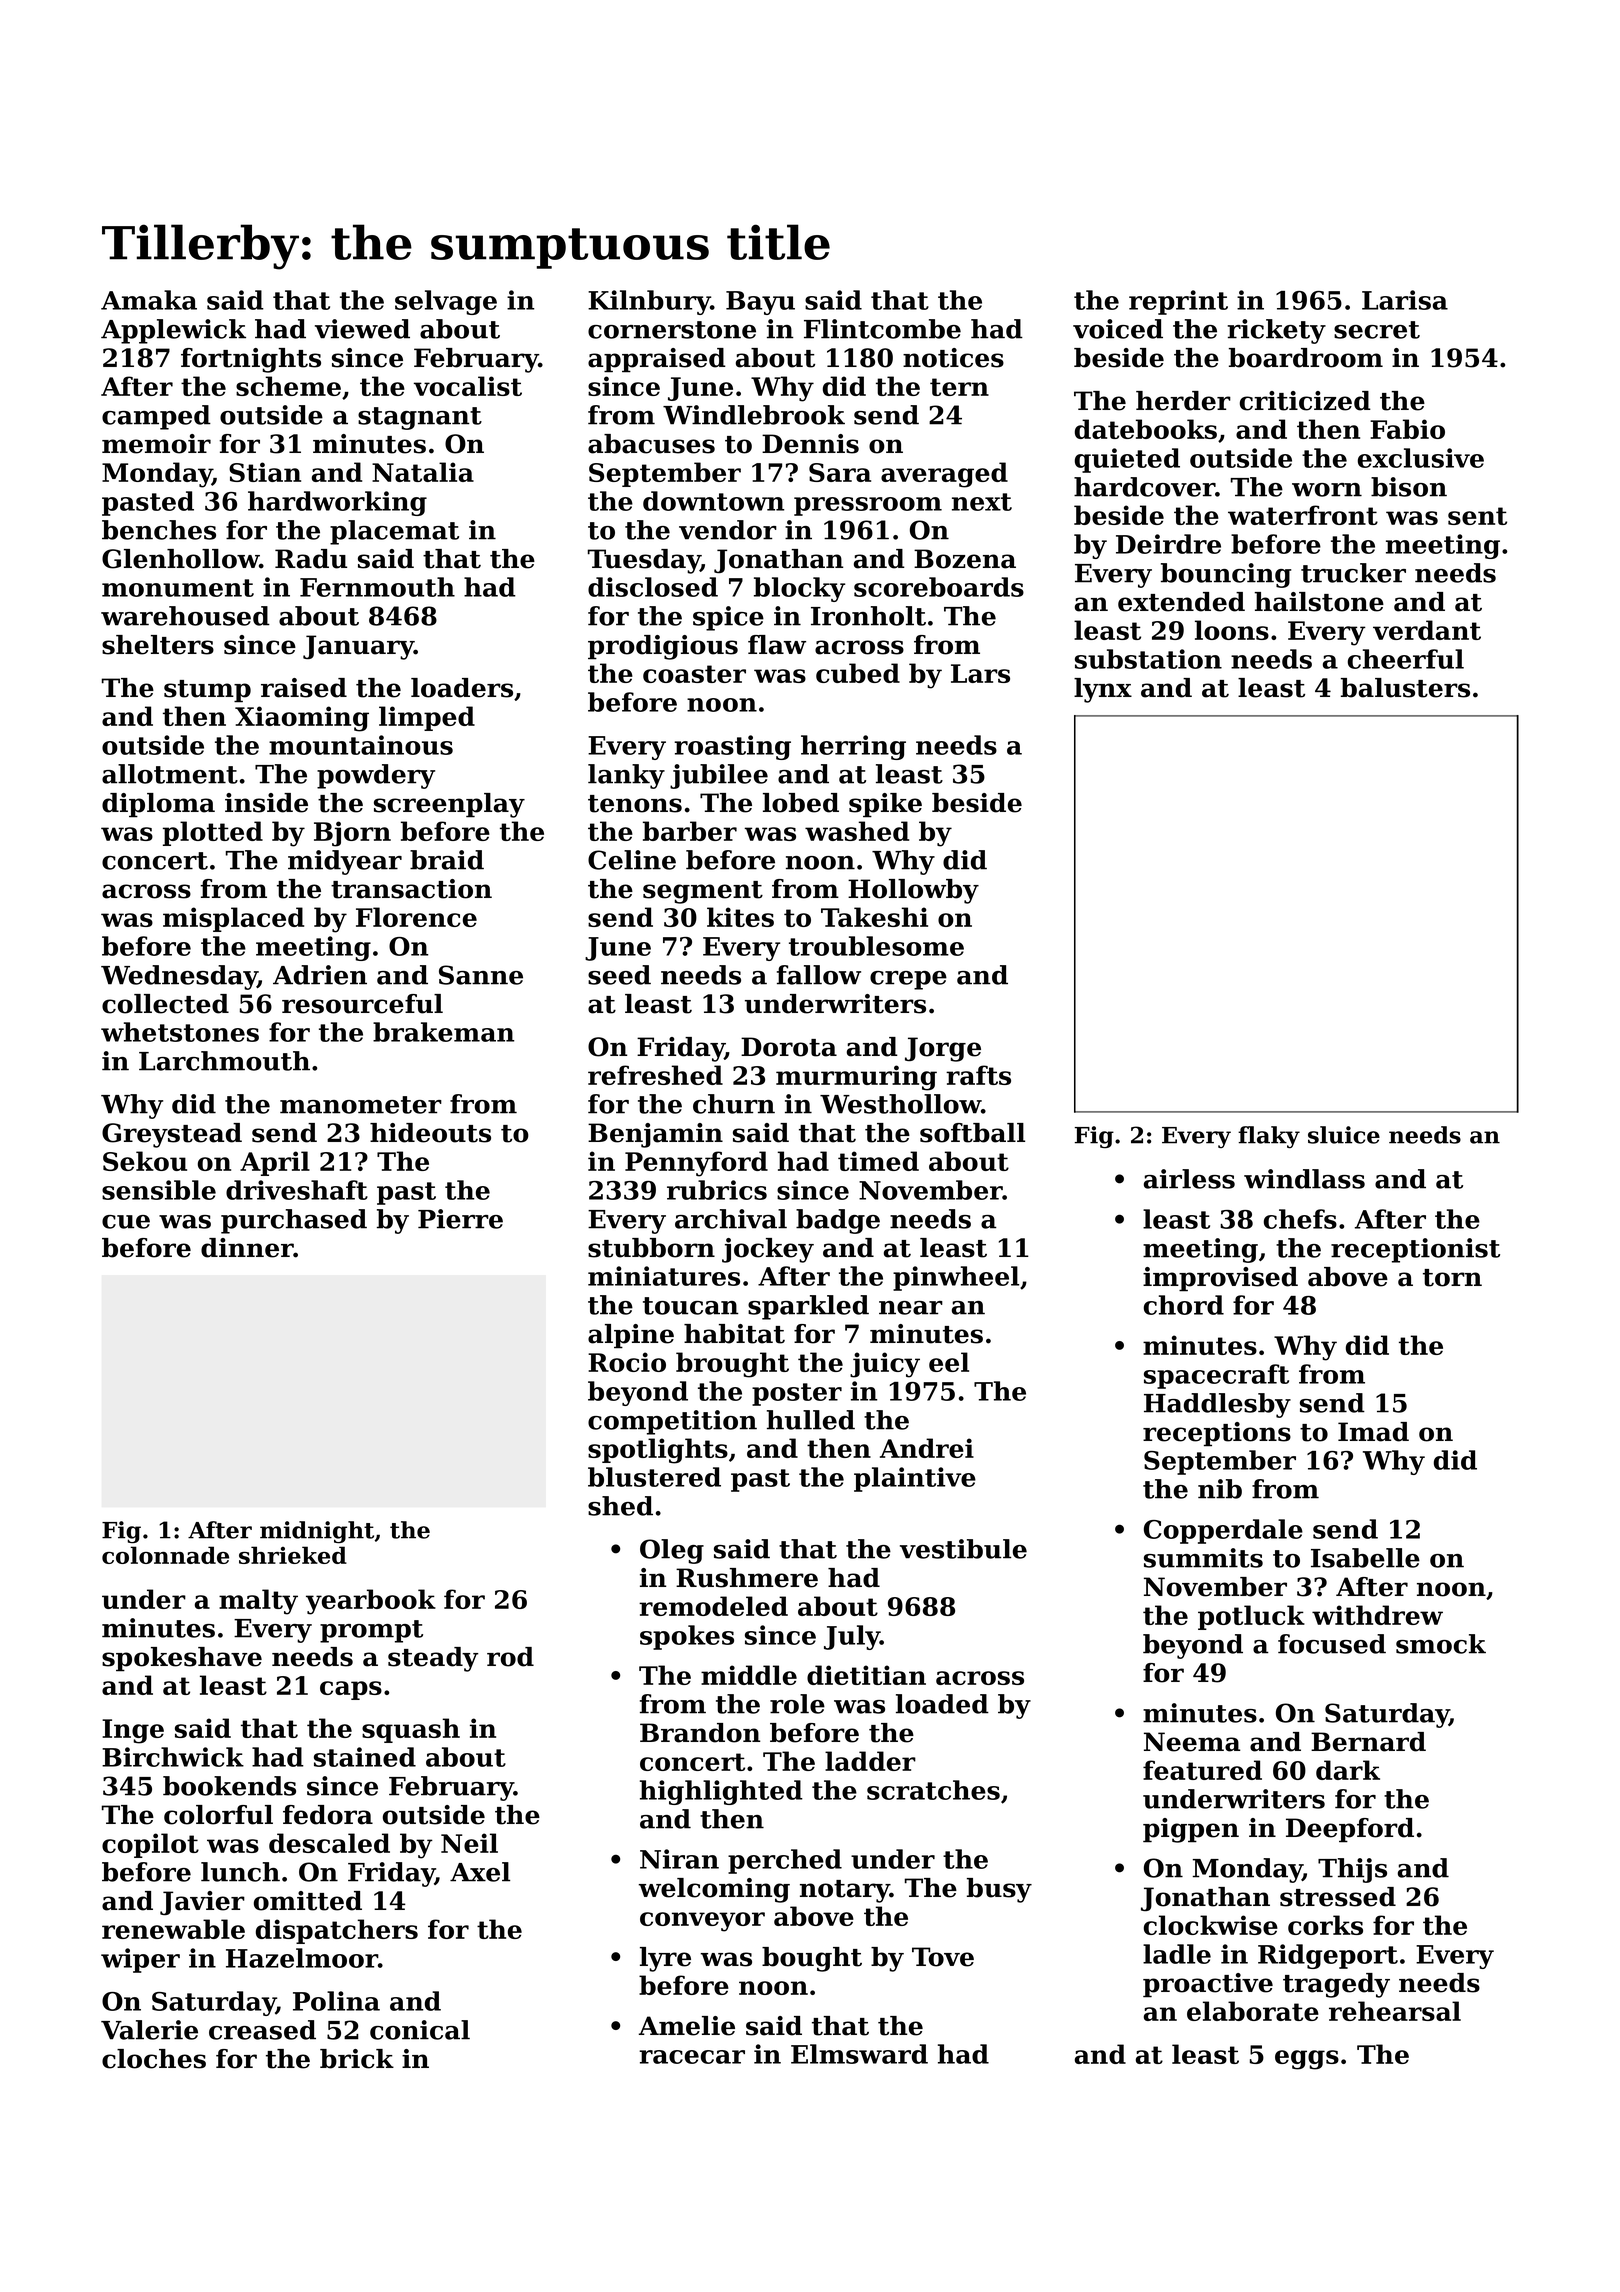 The height and width of the screenshot is (2292, 1620). Describe the element at coordinates (942, 1704) in the screenshot. I see `loaded` at that location.
